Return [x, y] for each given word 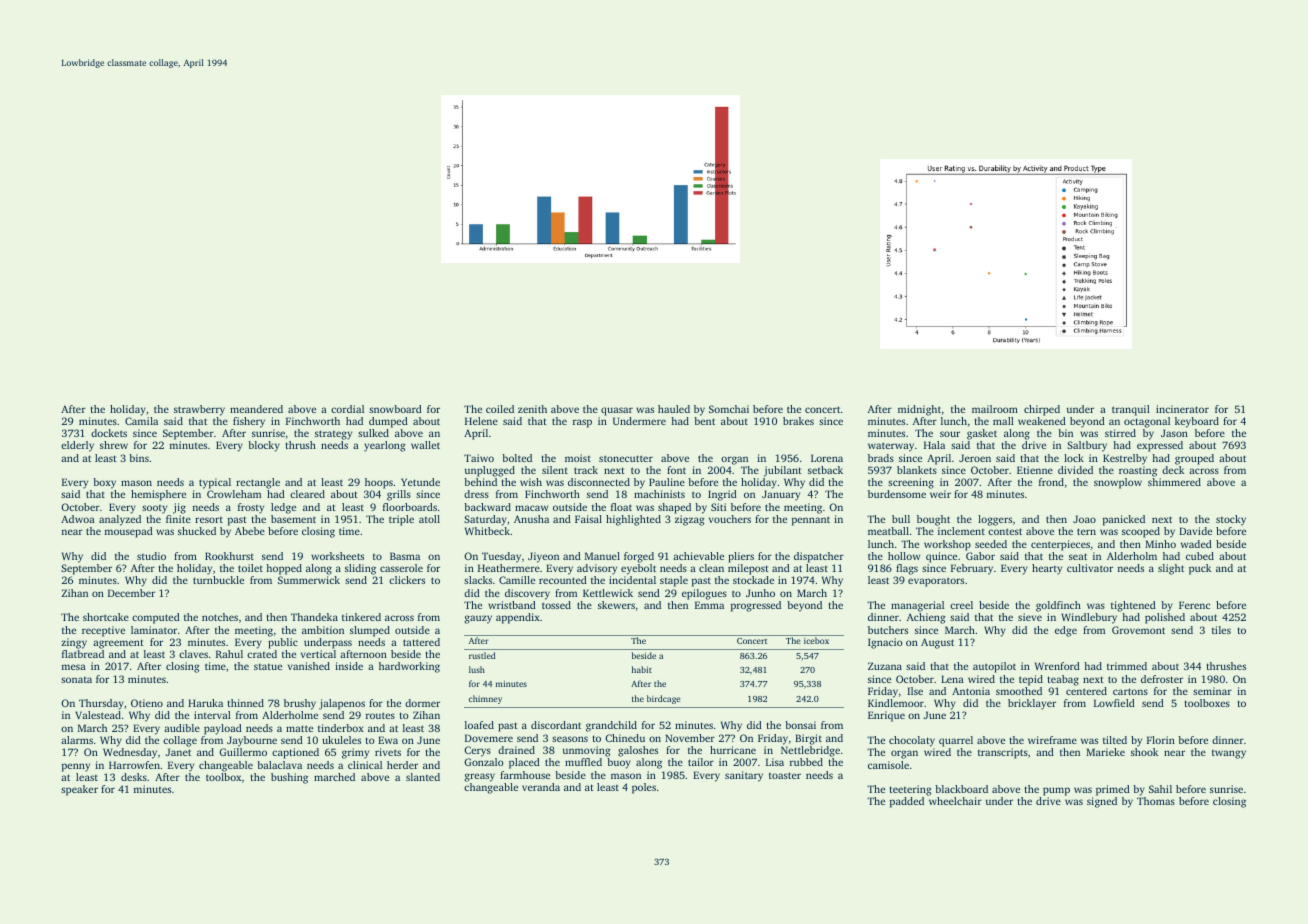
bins [139, 458]
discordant [556, 725]
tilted [1115, 740]
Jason [1174, 433]
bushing [289, 778]
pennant [811, 521]
